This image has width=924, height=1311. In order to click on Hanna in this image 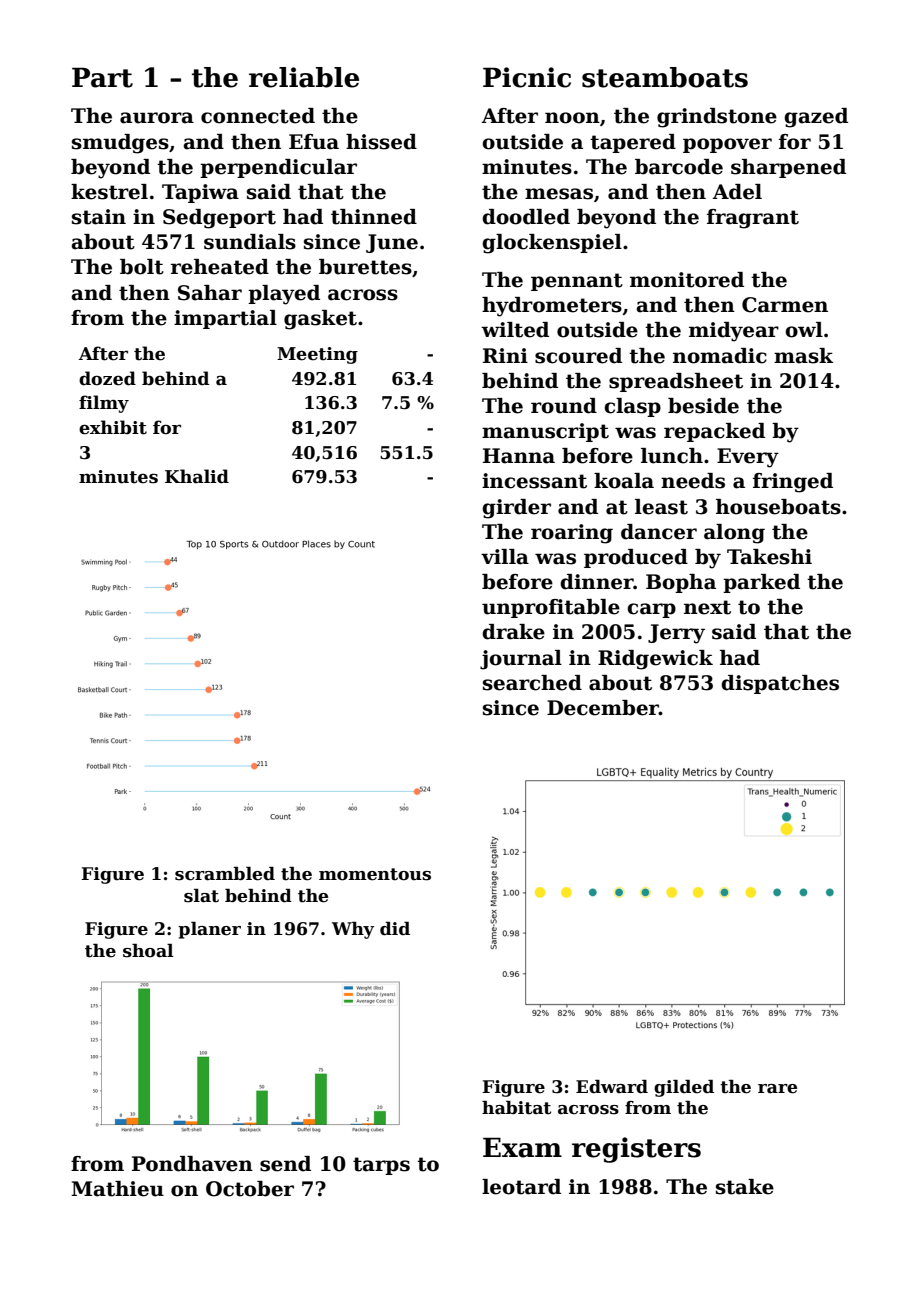, I will do `click(519, 456)`.
